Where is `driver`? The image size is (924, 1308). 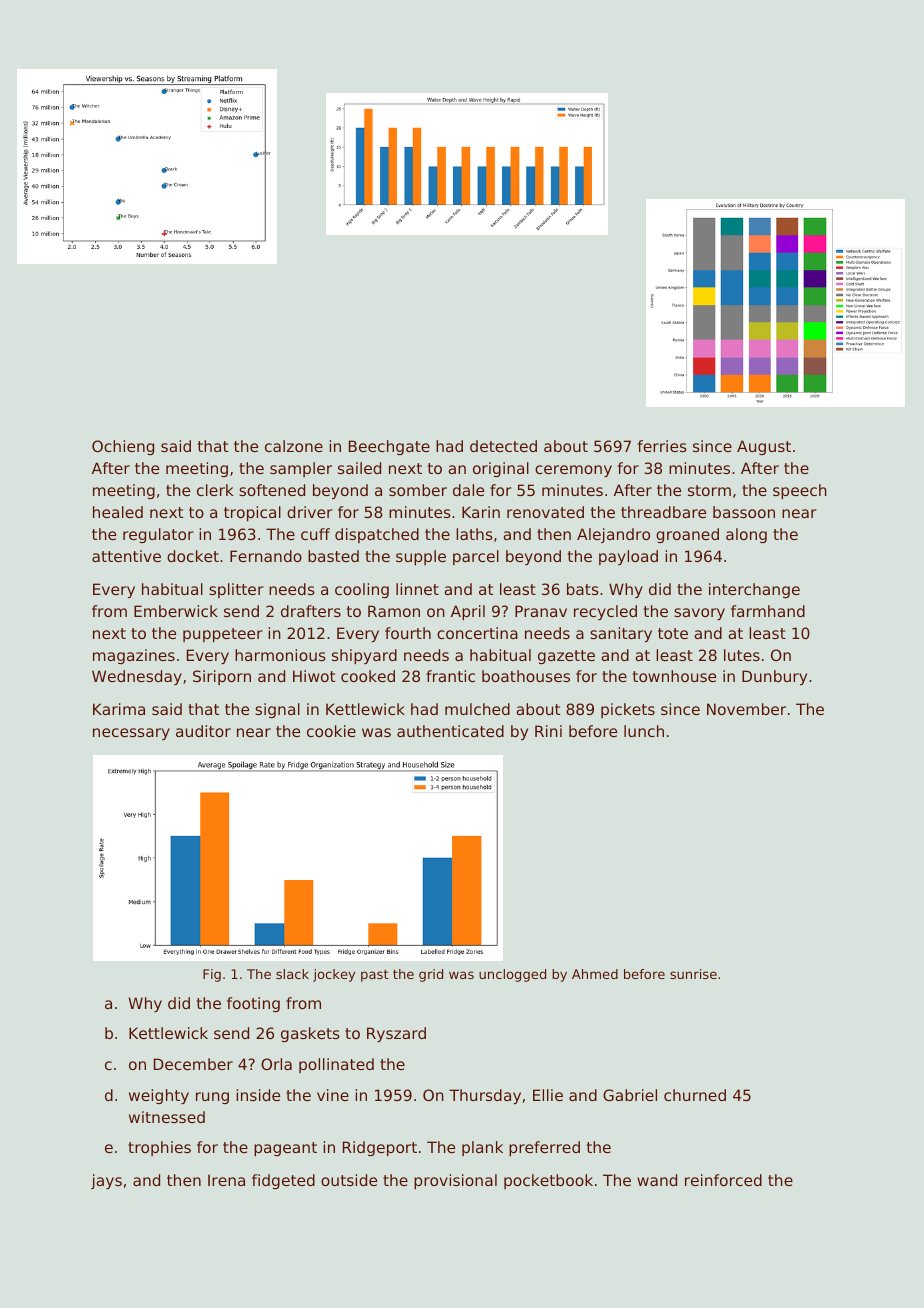
driver is located at coordinates (310, 512).
